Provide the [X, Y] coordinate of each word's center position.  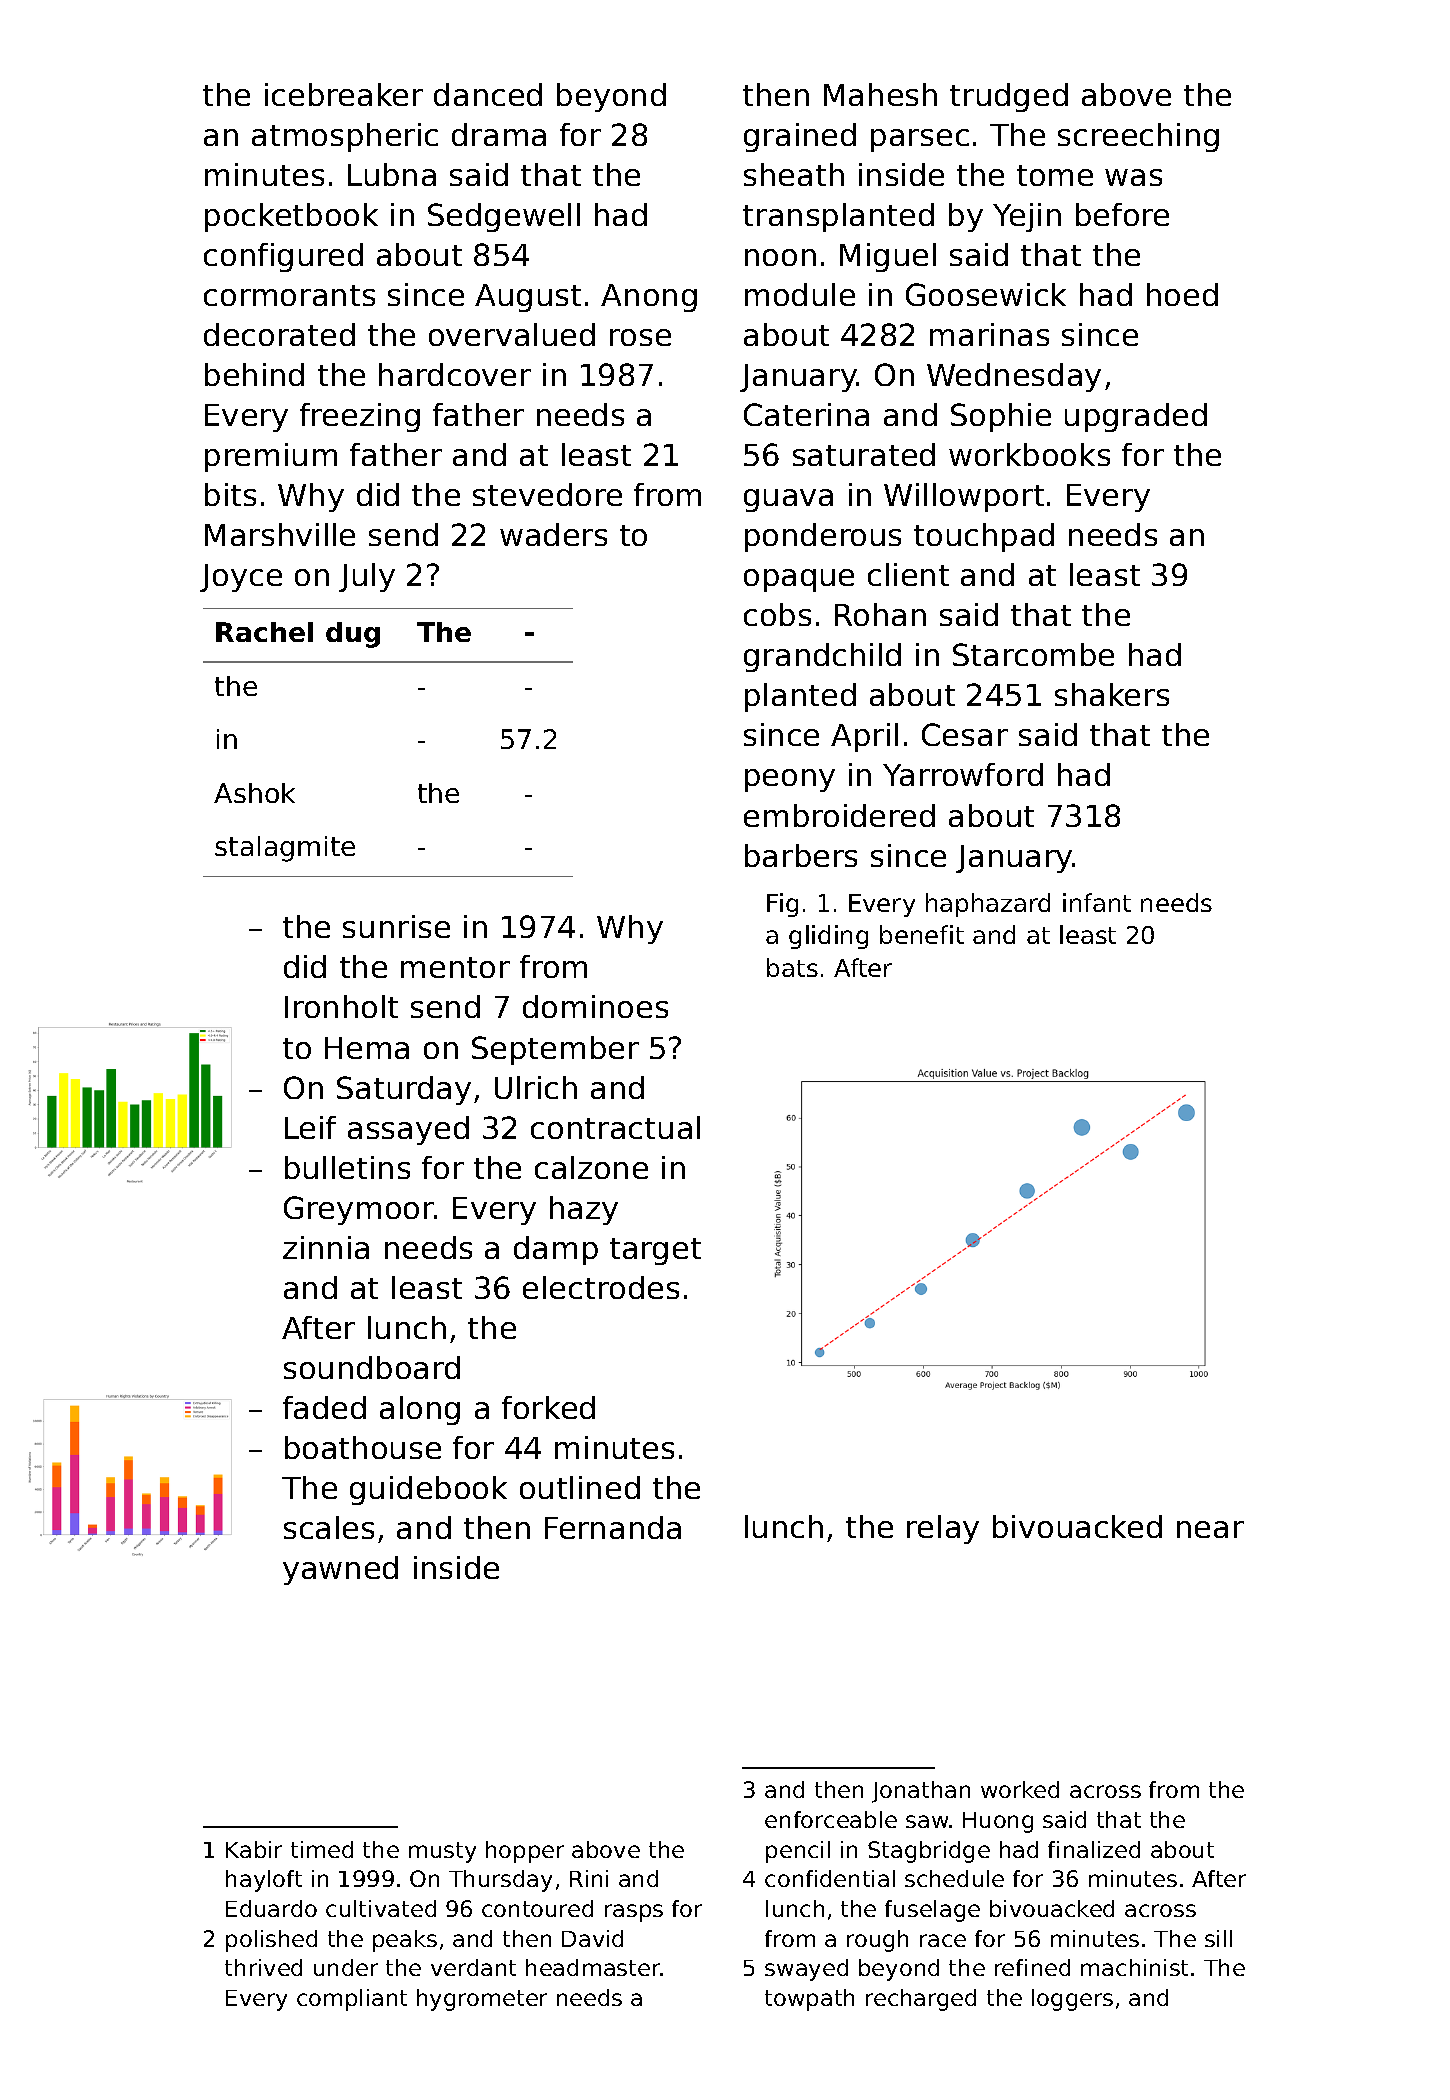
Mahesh [880, 94]
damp [556, 1250]
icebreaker [344, 94]
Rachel [264, 632]
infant [1097, 902]
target [655, 1251]
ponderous [823, 537]
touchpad [984, 537]
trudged [1009, 97]
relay [943, 1529]
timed [322, 1849]
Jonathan [921, 1792]
